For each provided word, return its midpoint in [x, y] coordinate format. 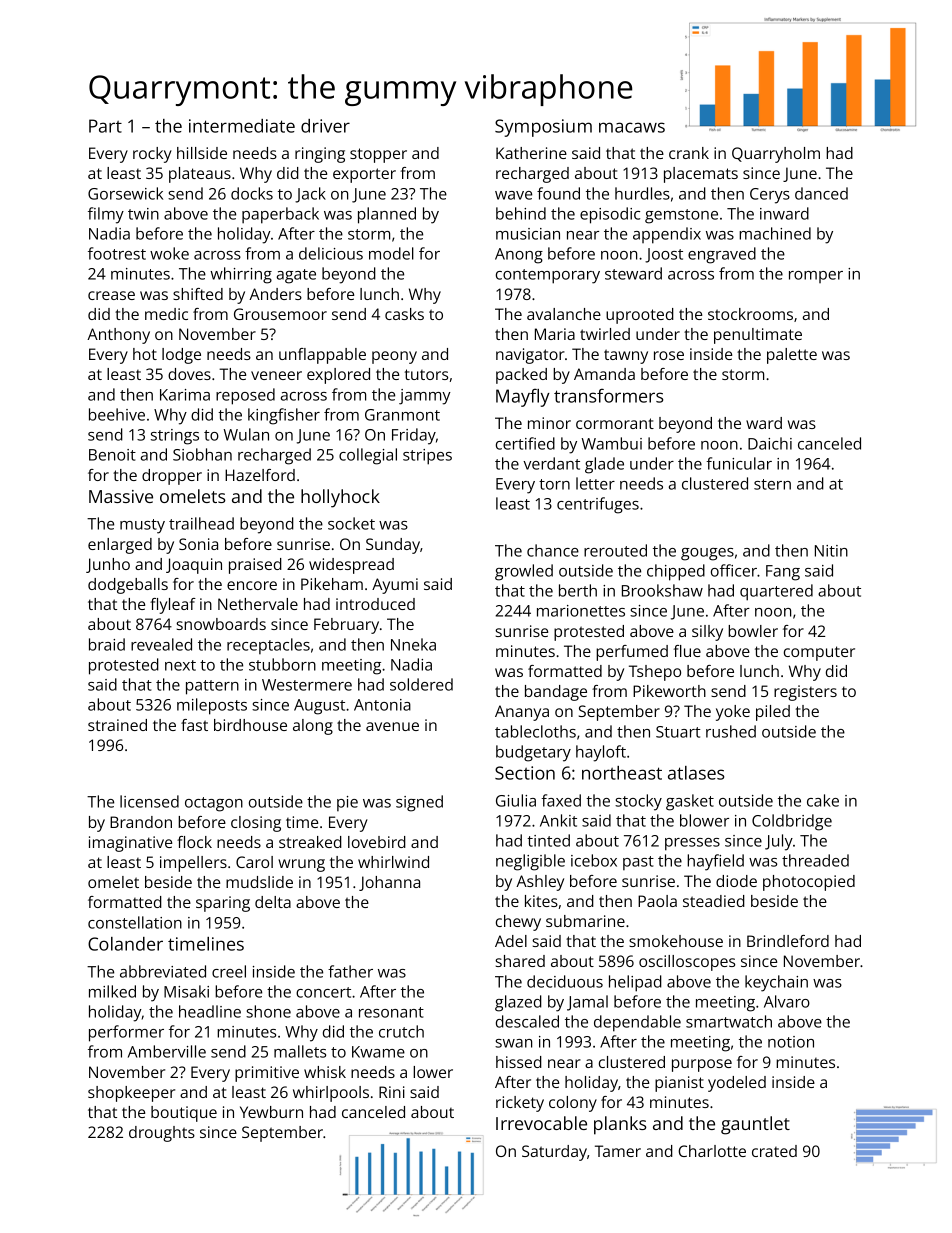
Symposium [543, 128]
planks [620, 1125]
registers [805, 693]
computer [819, 653]
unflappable [322, 356]
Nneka [413, 644]
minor [549, 423]
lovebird [377, 842]
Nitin [831, 551]
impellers [193, 864]
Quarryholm [776, 155]
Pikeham [332, 584]
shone [268, 1011]
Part [105, 126]
